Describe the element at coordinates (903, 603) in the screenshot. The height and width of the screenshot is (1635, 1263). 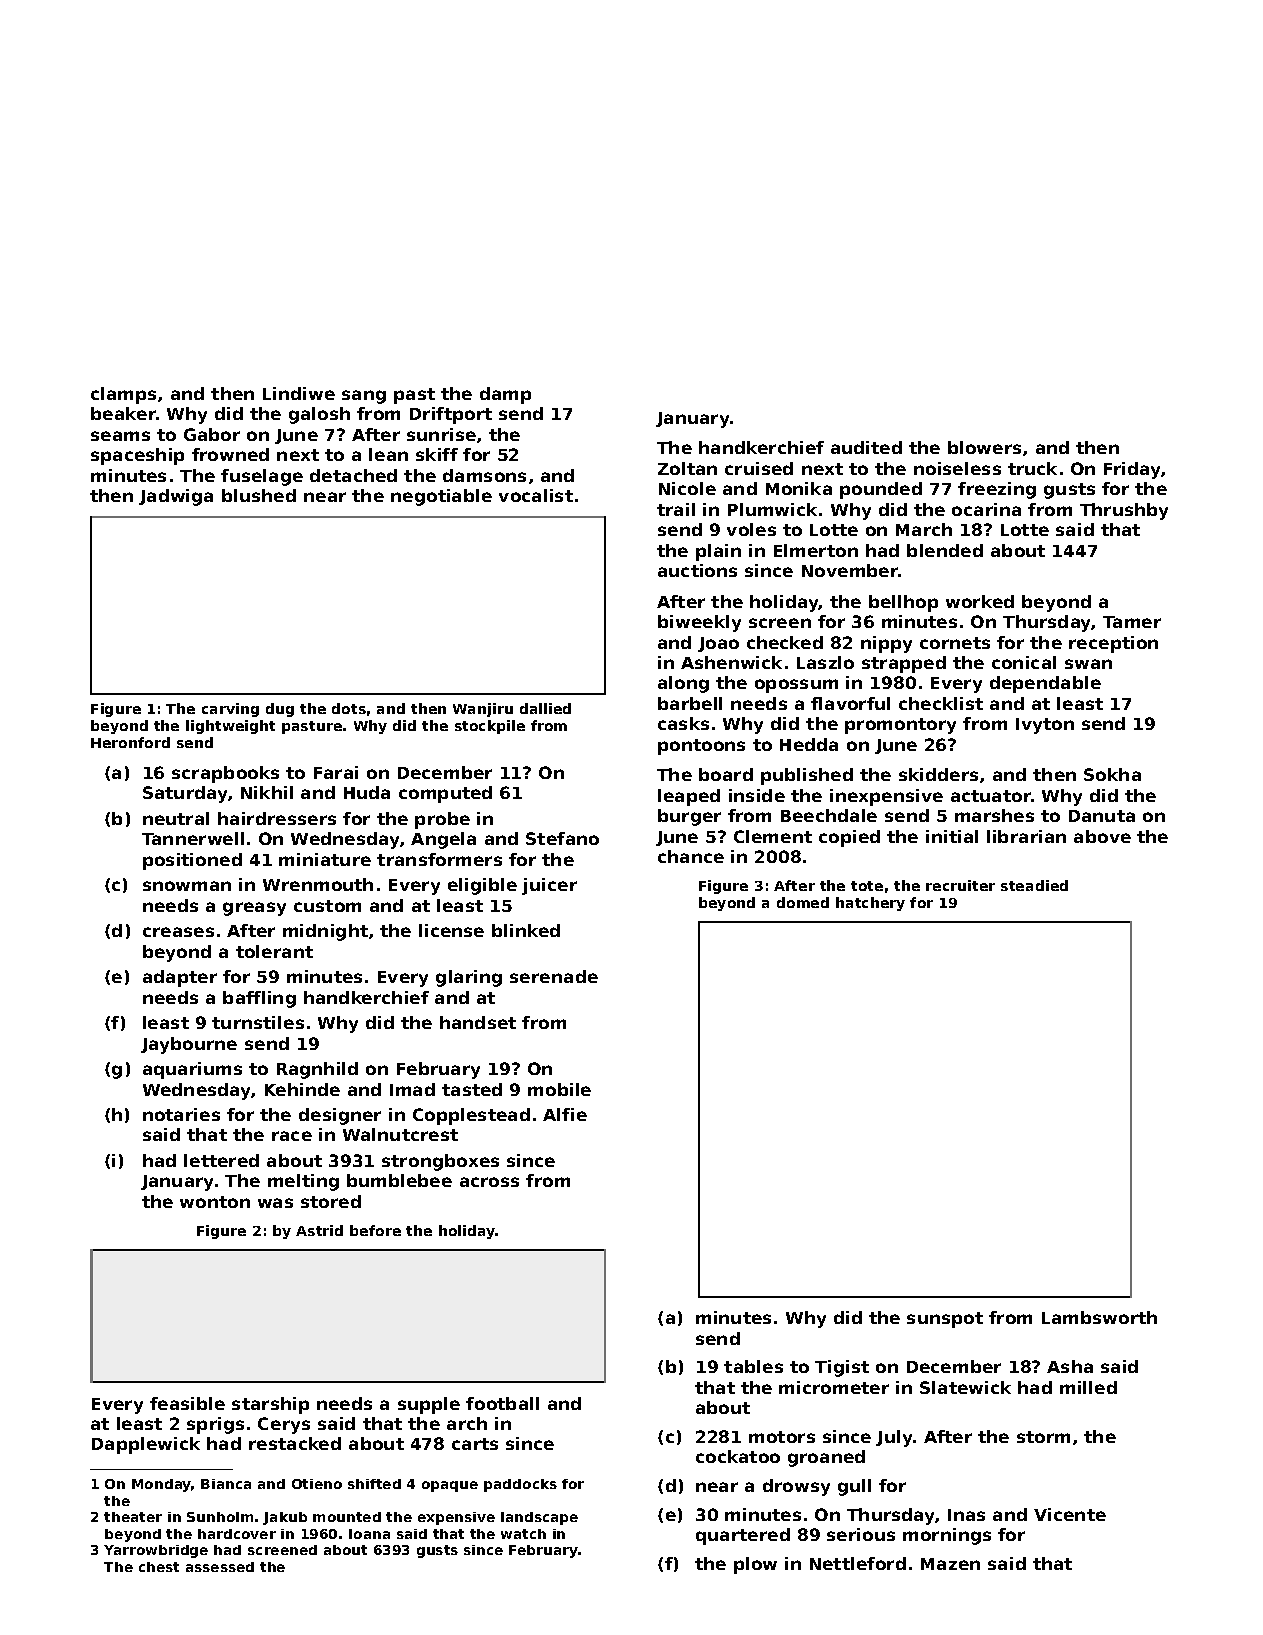
I see `bellhop` at that location.
